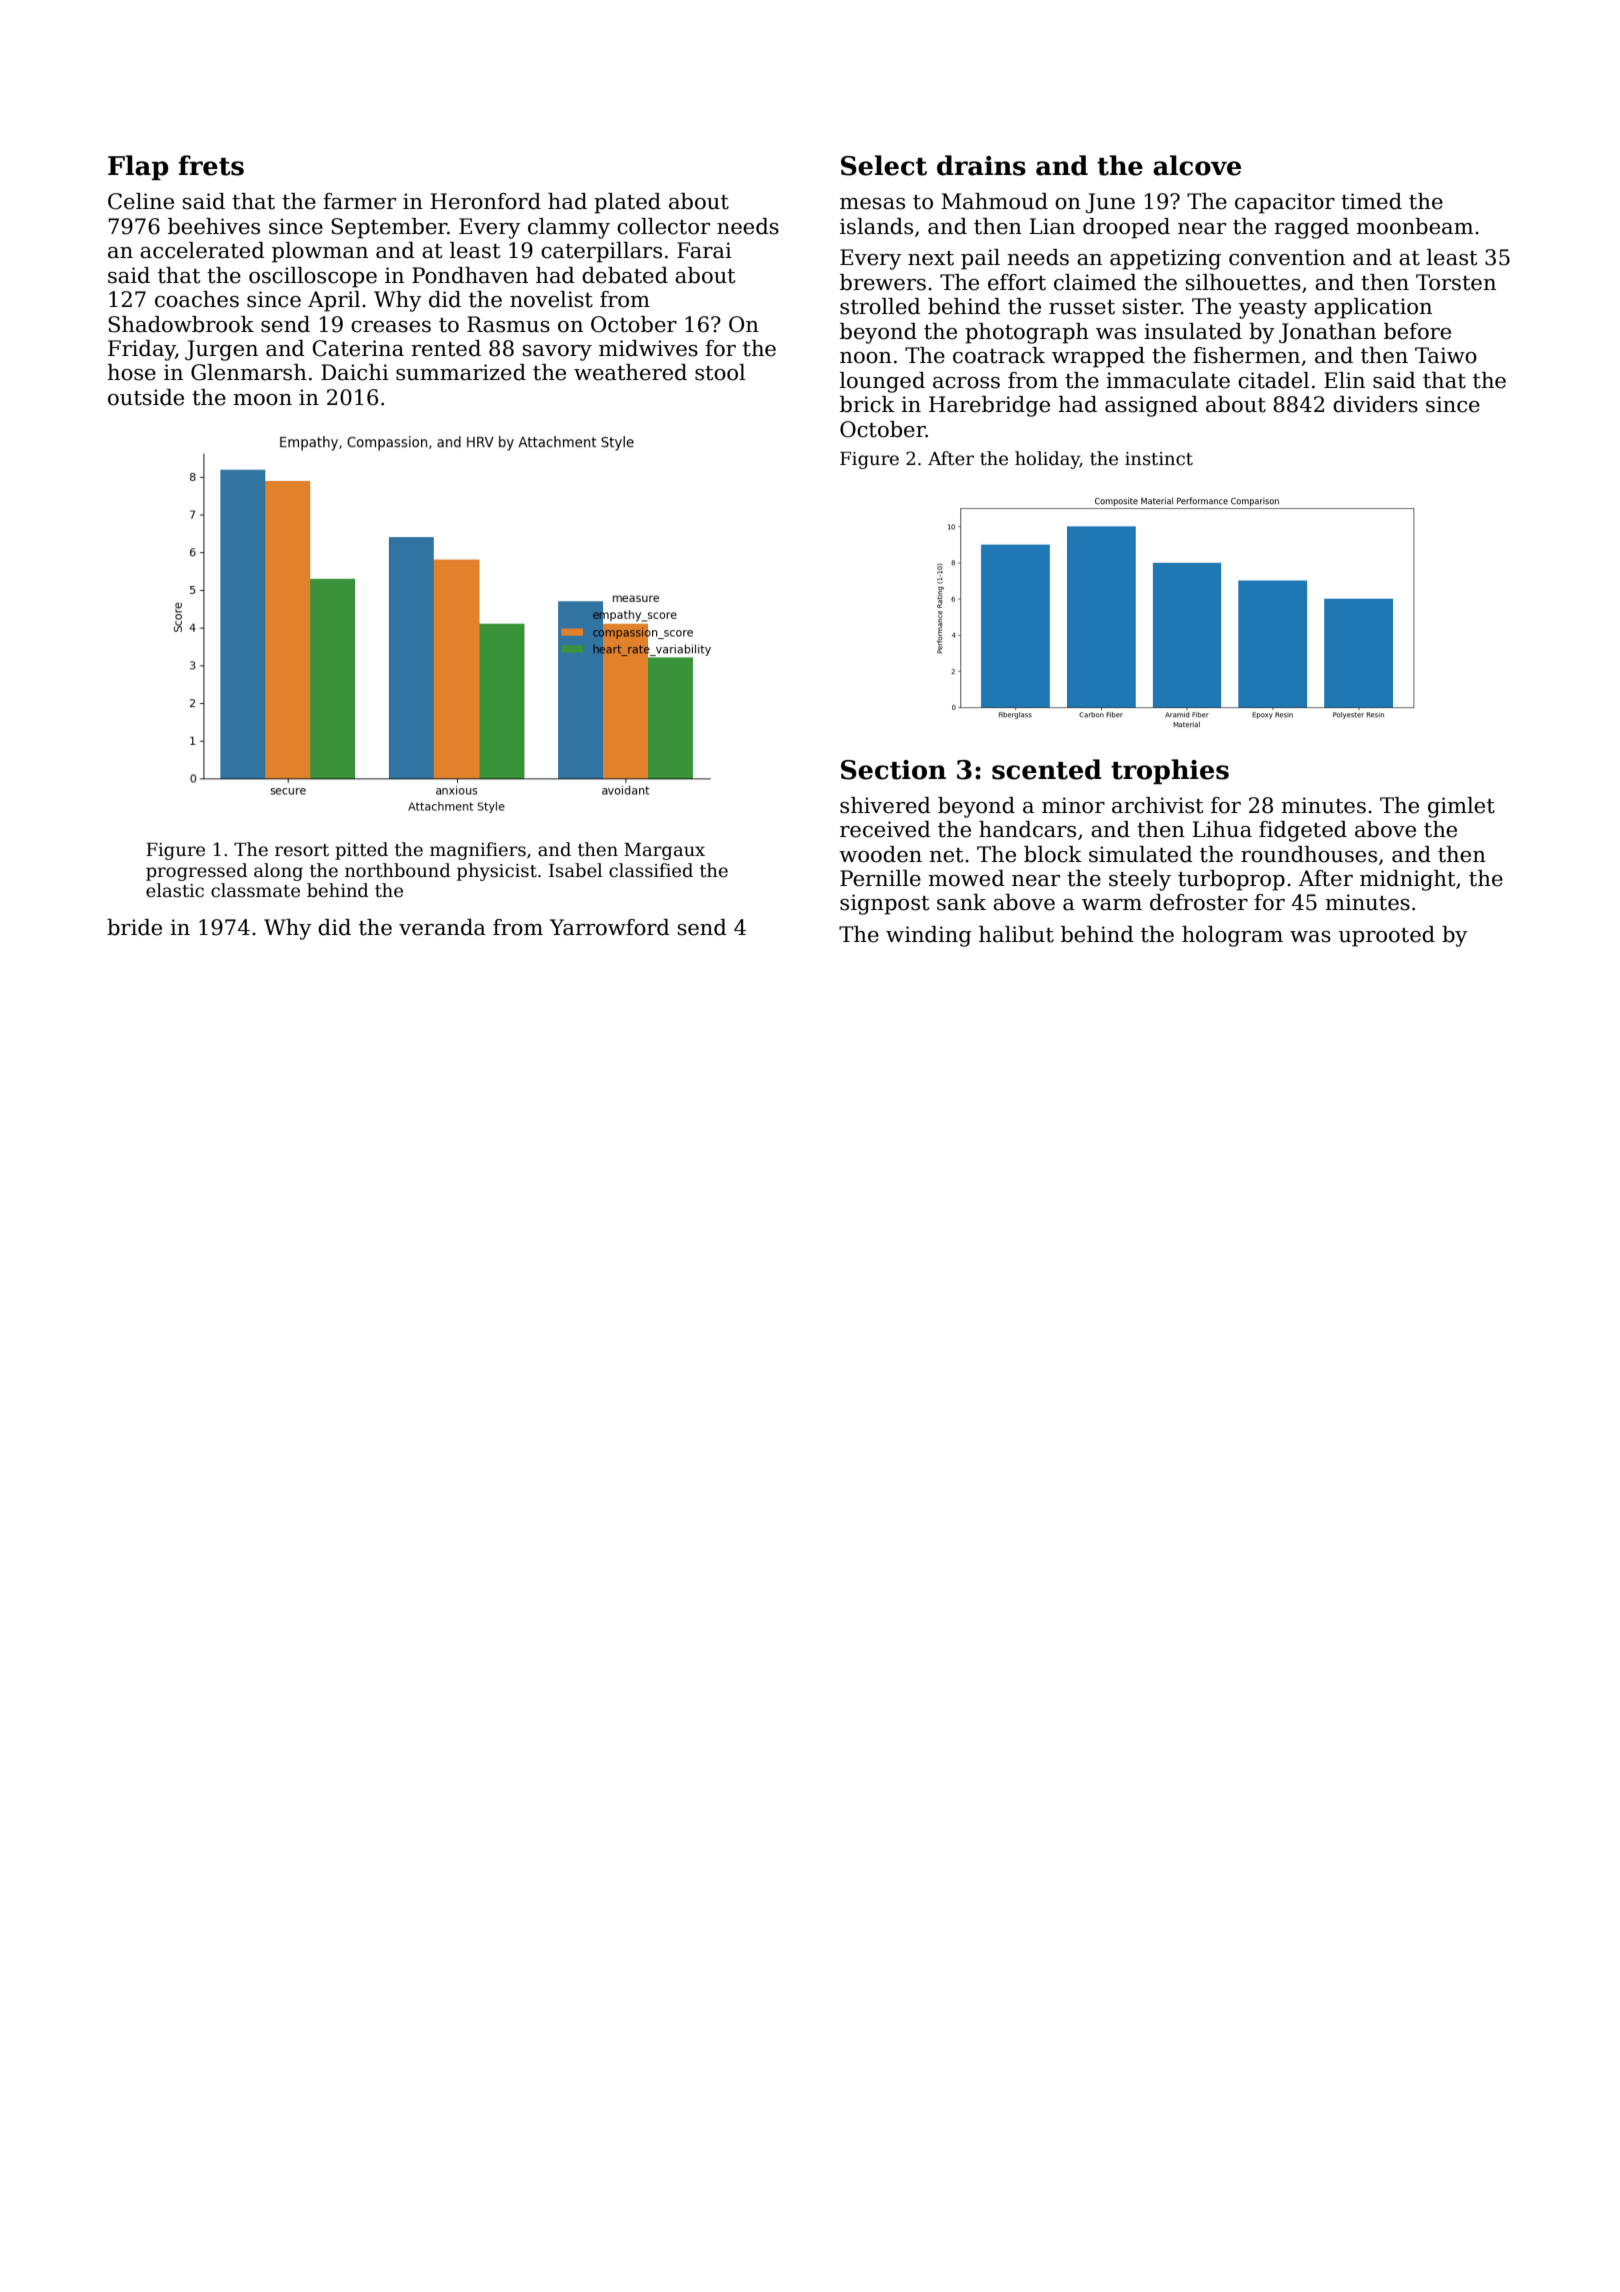 This screenshot has height=2292, width=1620. What do you see at coordinates (1387, 936) in the screenshot?
I see `uprooted` at bounding box center [1387, 936].
